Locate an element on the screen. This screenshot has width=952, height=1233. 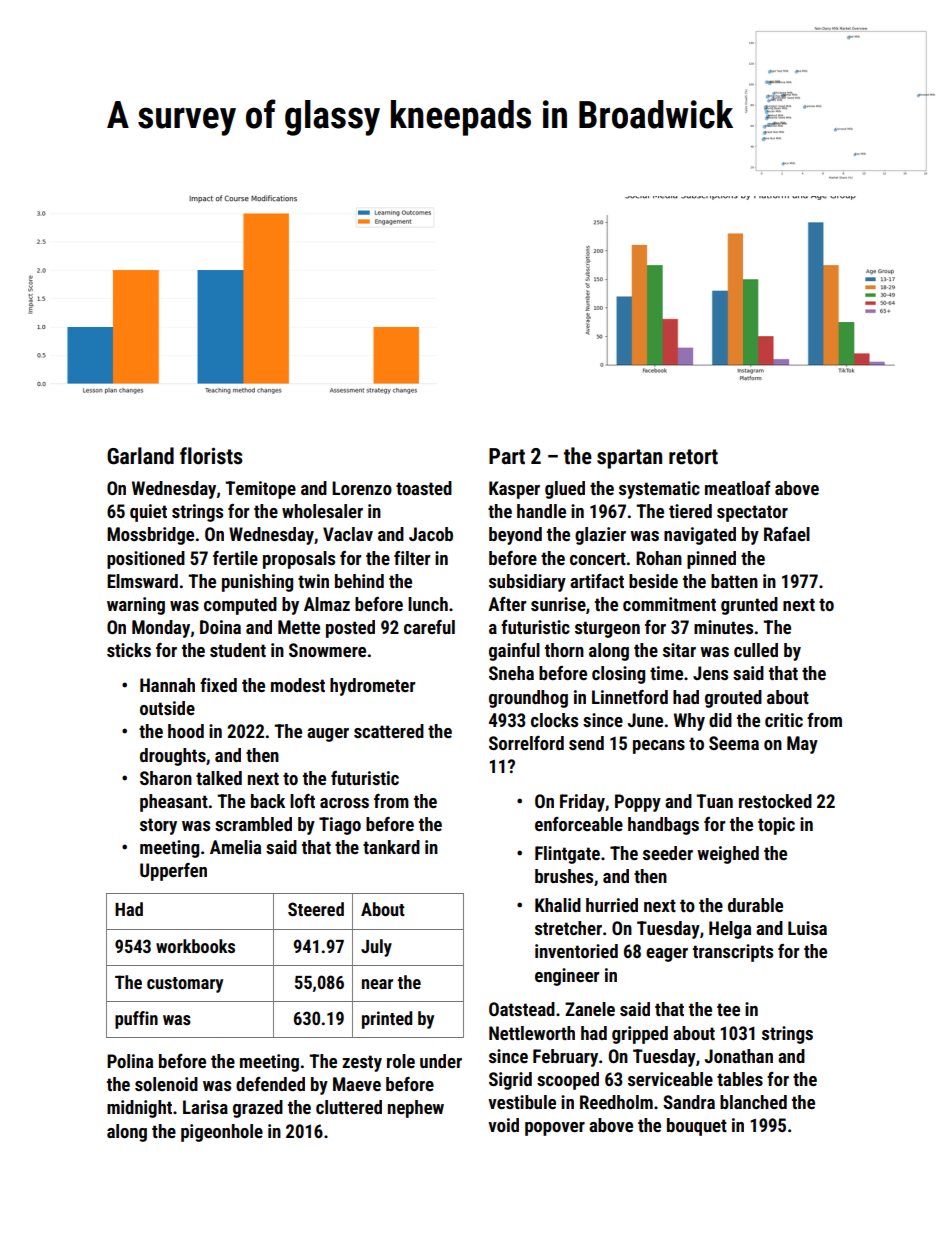
florists is located at coordinates (211, 456).
